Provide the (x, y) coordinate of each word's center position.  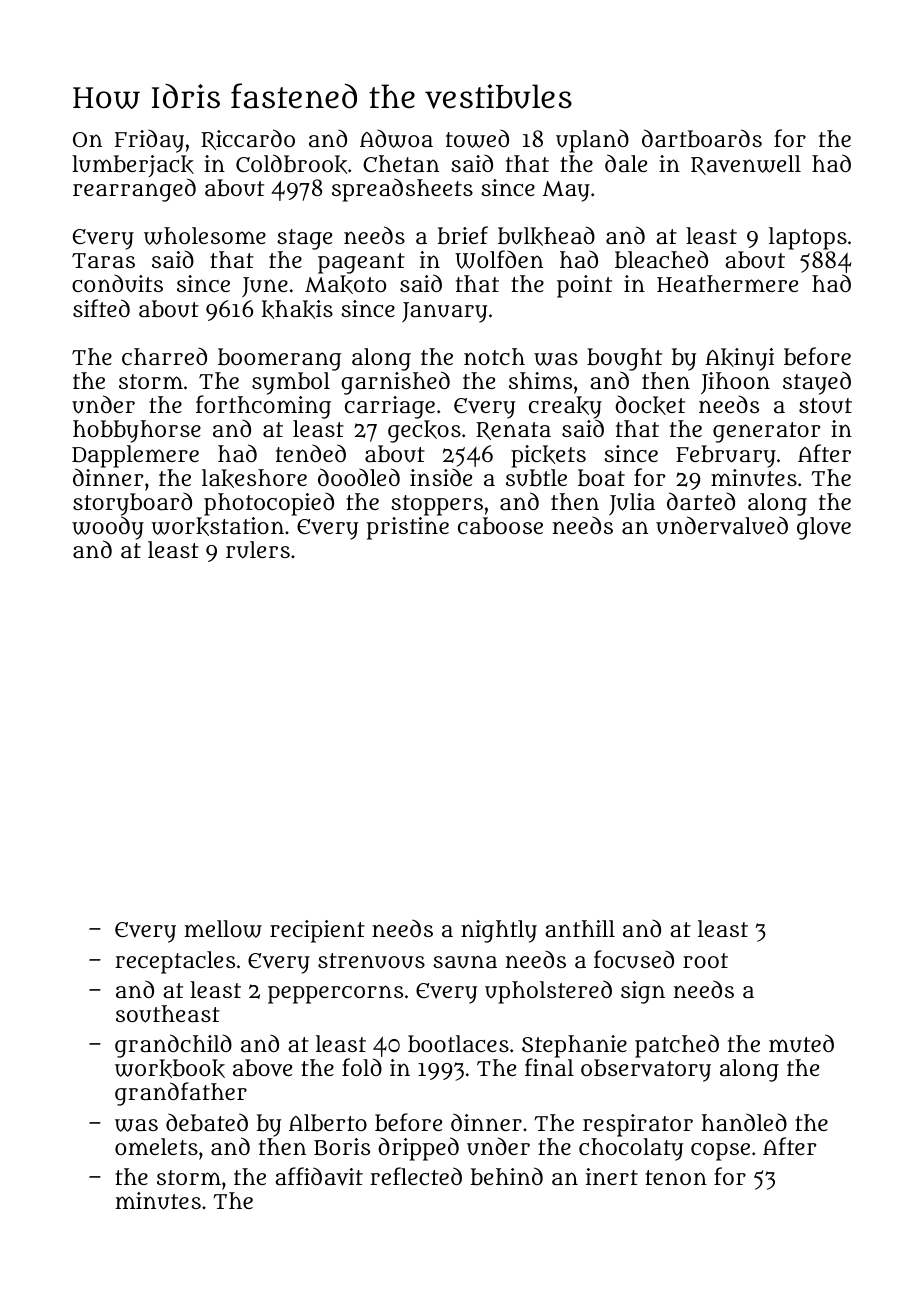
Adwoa (396, 139)
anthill (580, 928)
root (705, 960)
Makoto (345, 284)
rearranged (134, 190)
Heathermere (727, 283)
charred (164, 356)
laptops (808, 238)
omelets (156, 1146)
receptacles (175, 962)
